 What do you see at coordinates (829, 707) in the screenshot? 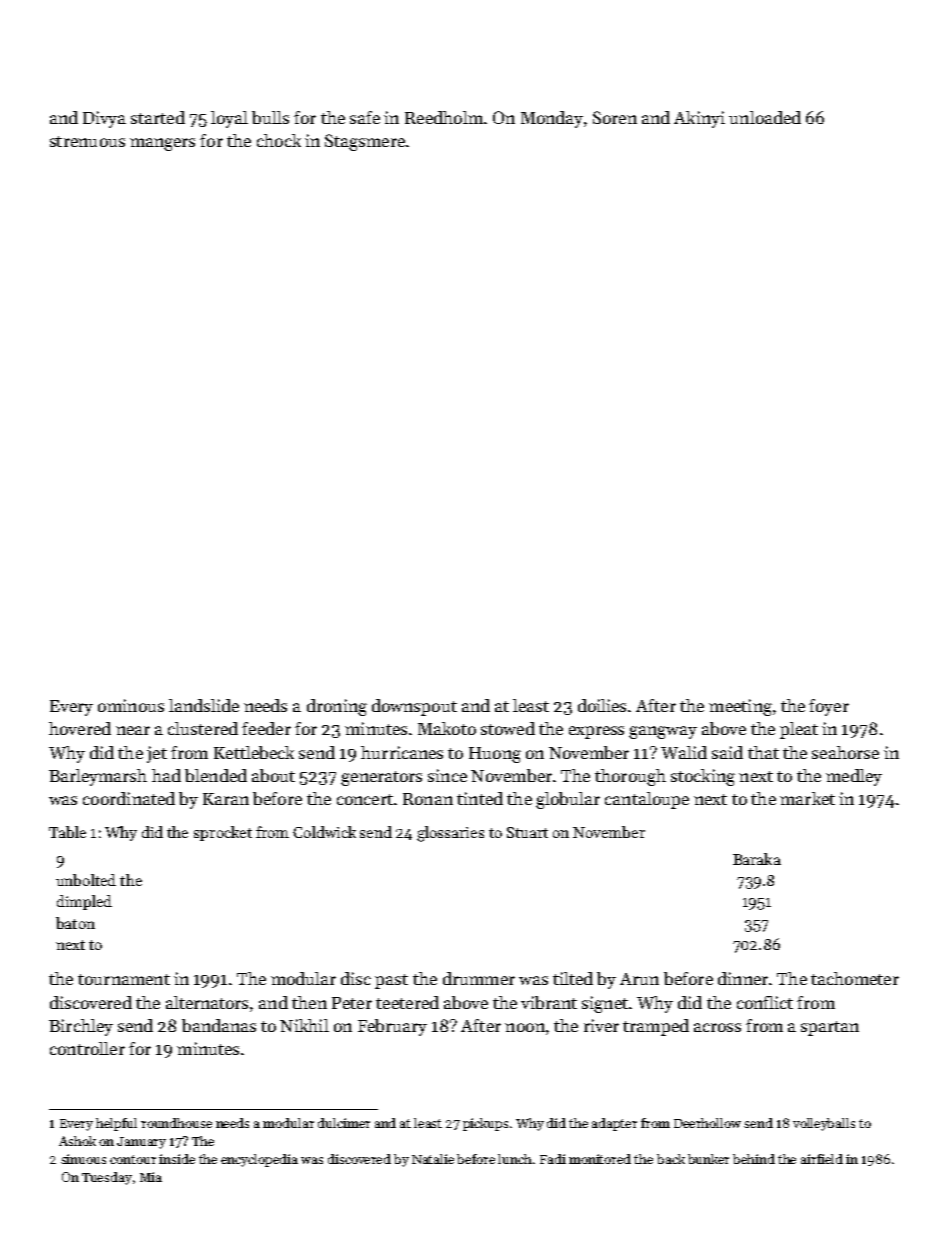
I see `foyer` at bounding box center [829, 707].
